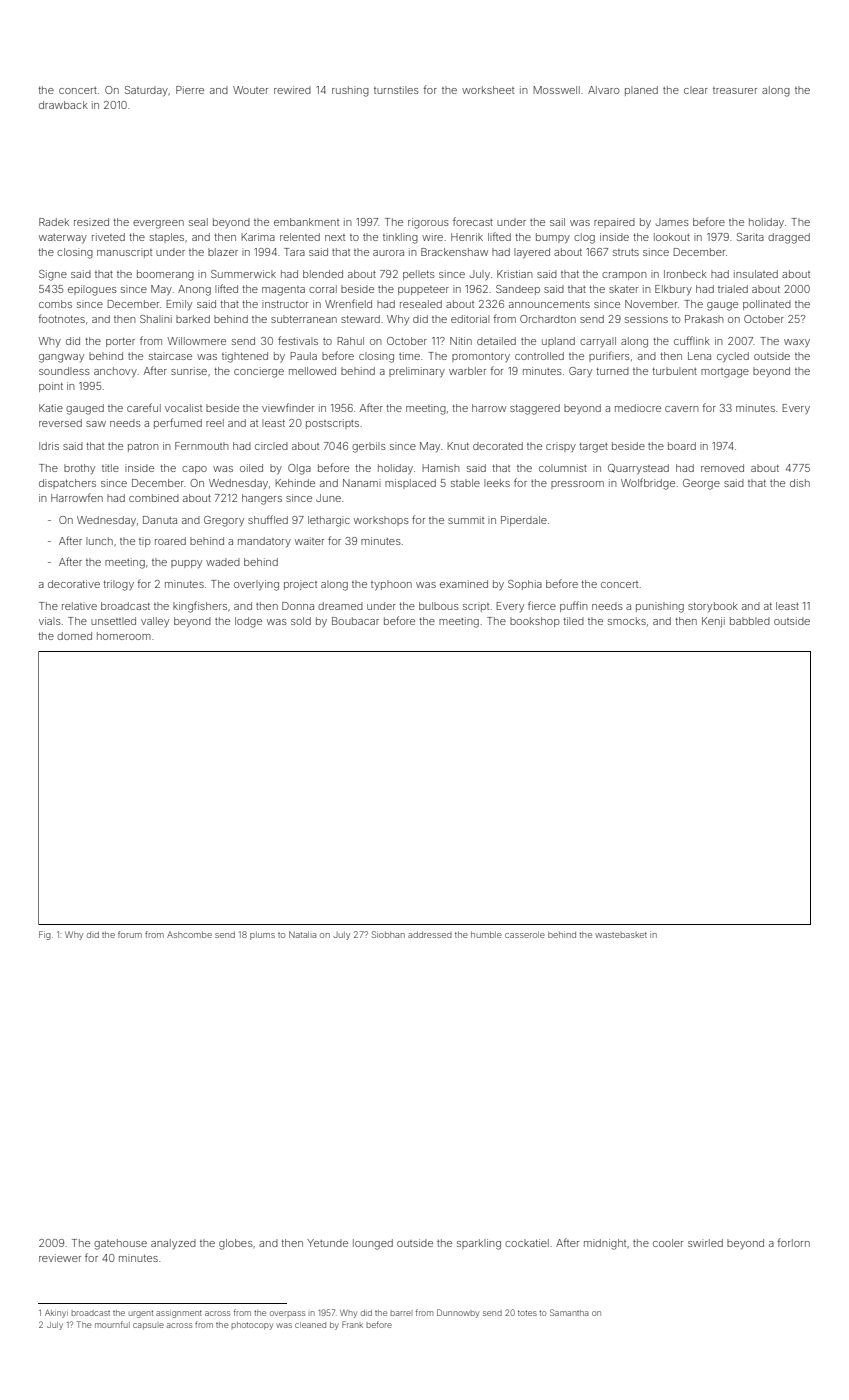 This page has width=849, height=1400. I want to click on turnstiles, so click(396, 90).
